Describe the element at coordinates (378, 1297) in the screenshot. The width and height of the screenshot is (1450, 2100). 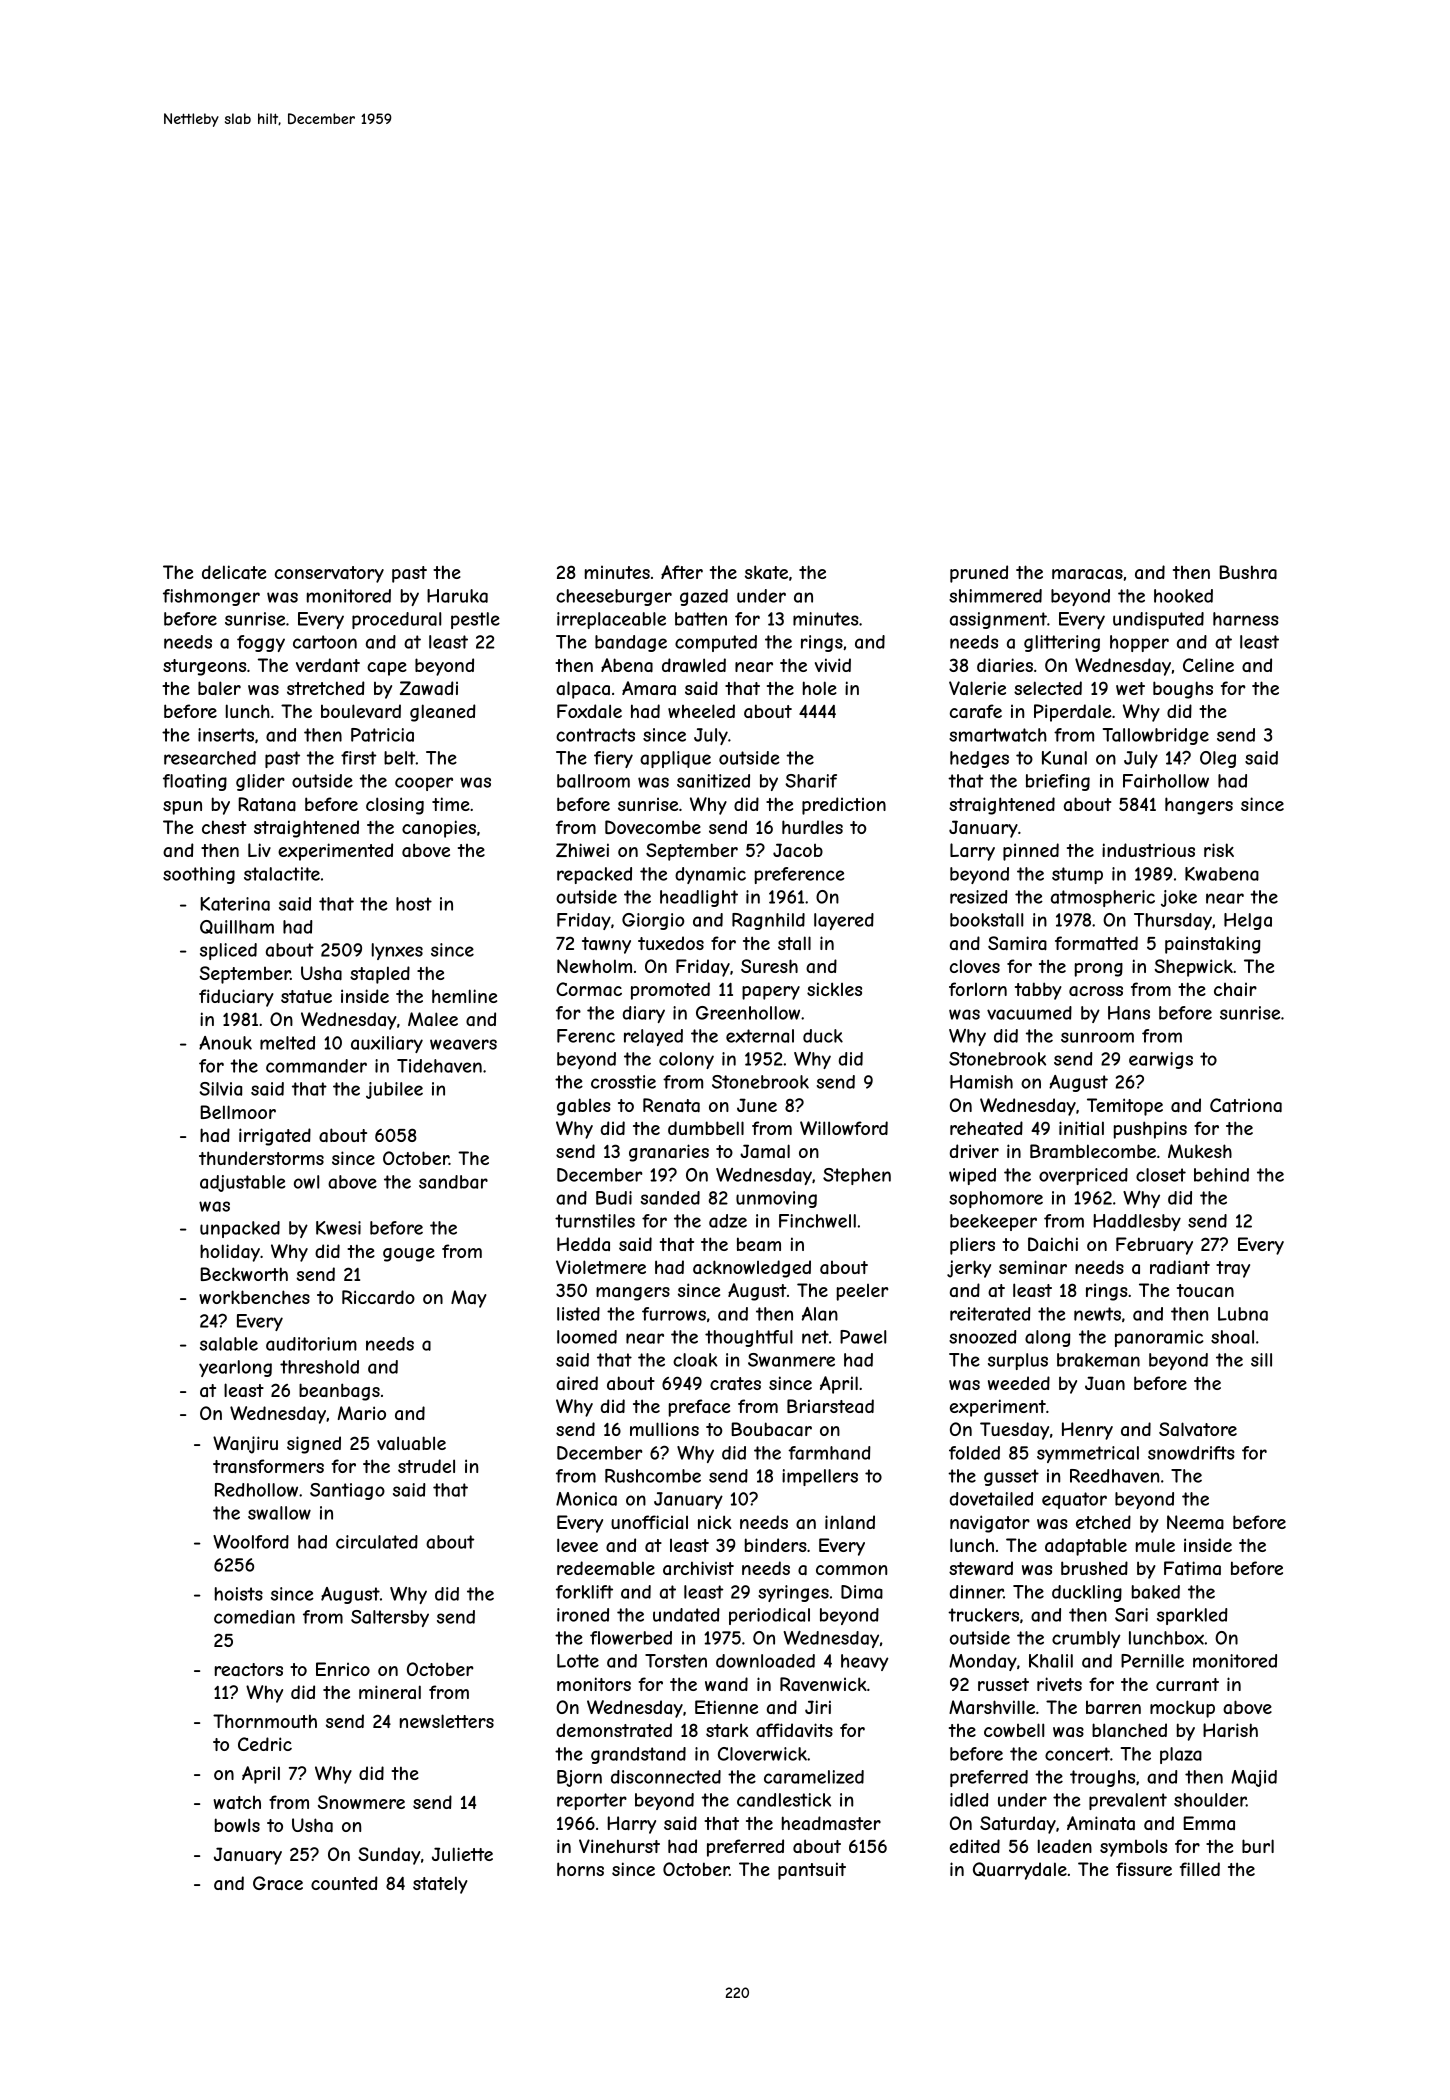
I see `Riccardo` at that location.
